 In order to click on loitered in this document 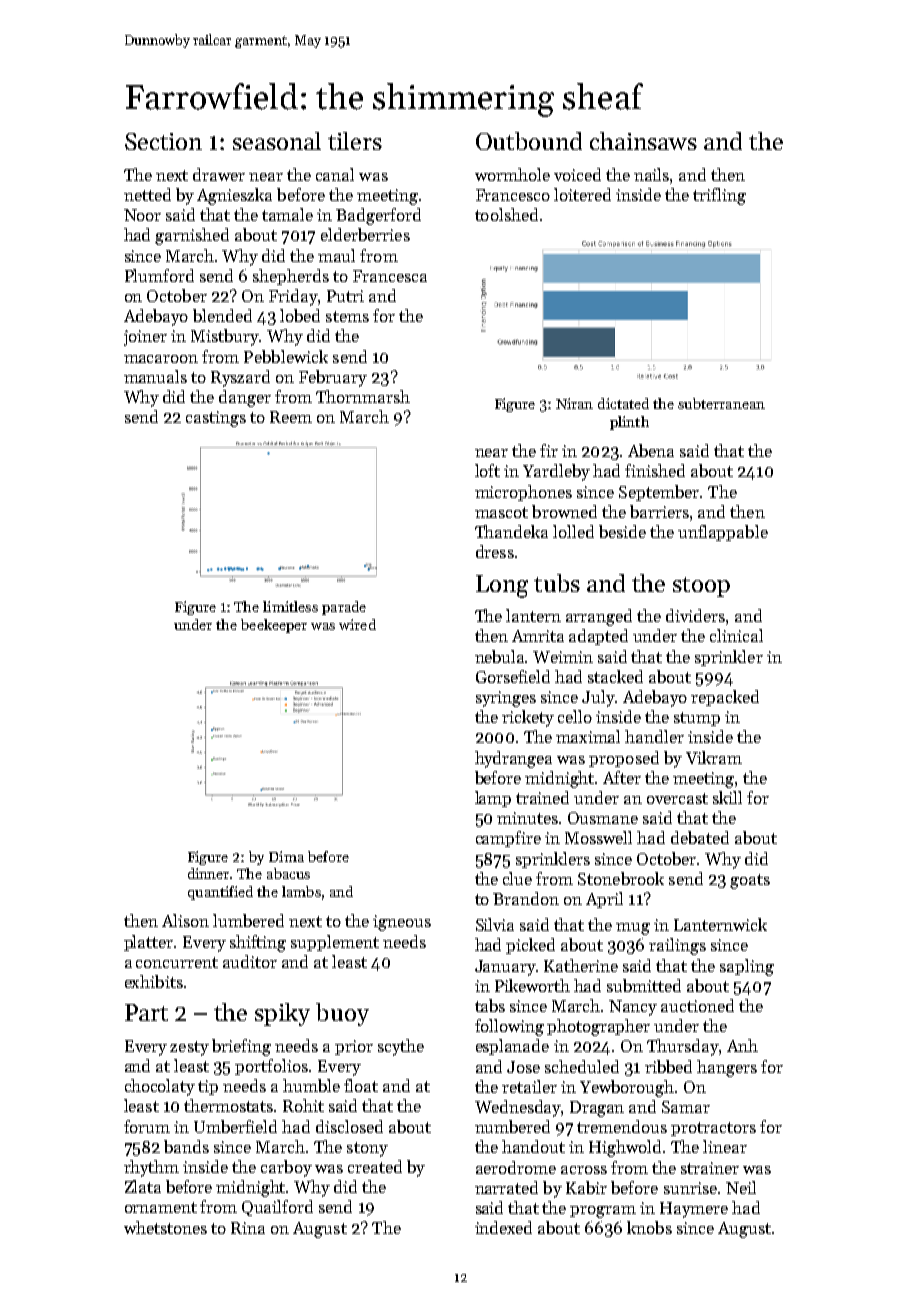, I will do `click(582, 194)`.
